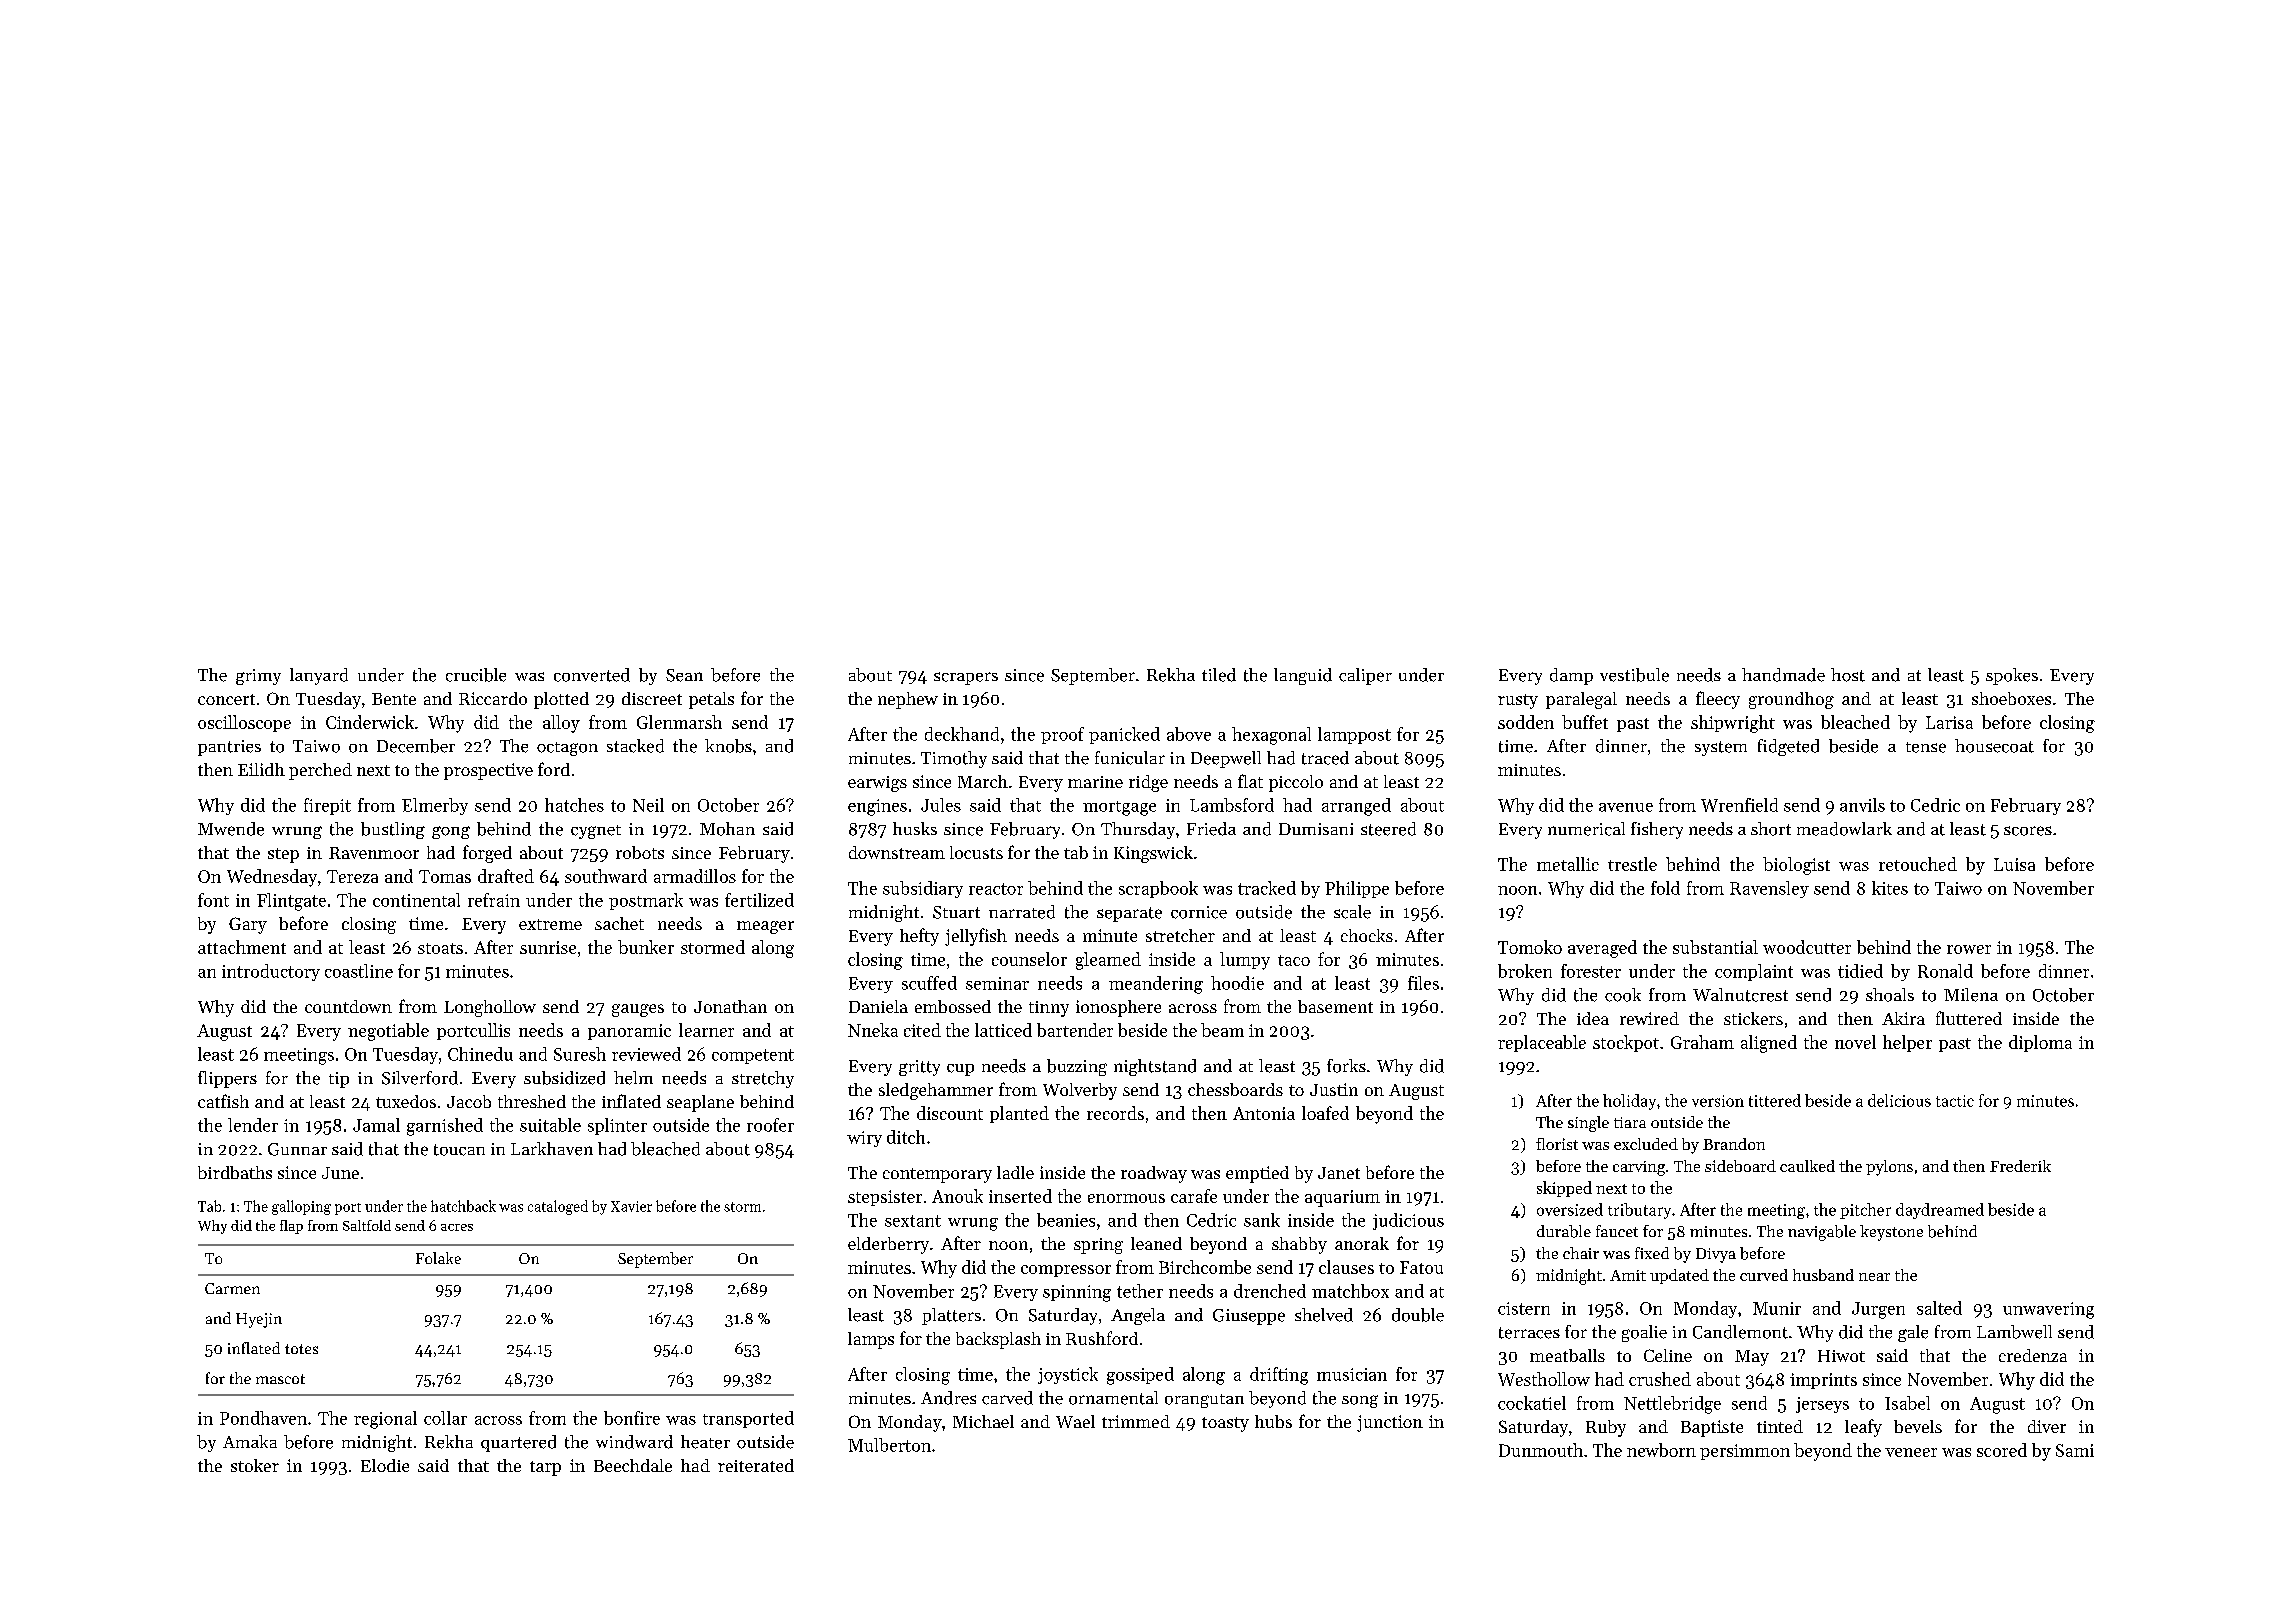  What do you see at coordinates (258, 677) in the screenshot?
I see `grimy` at bounding box center [258, 677].
